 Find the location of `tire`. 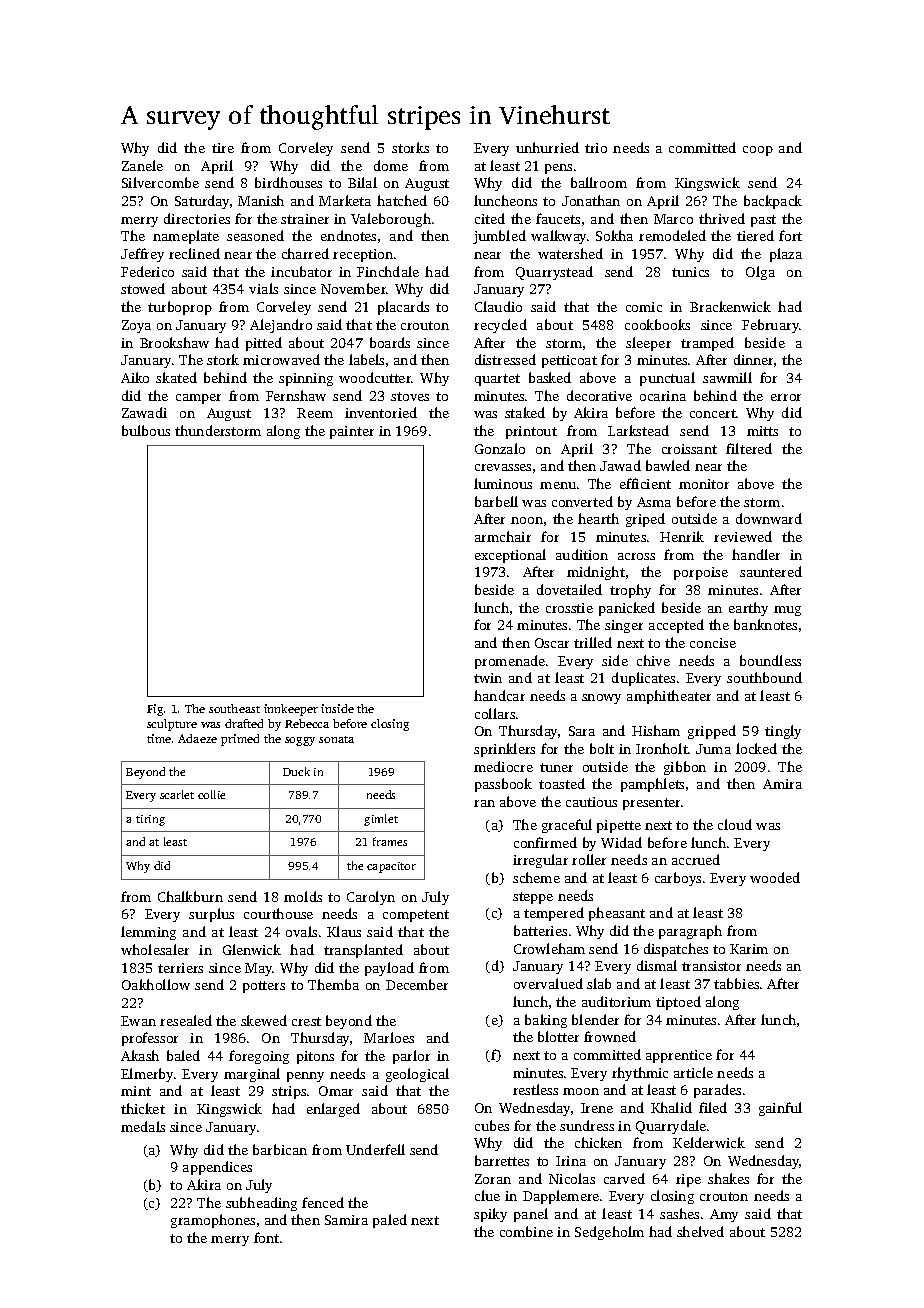

tire is located at coordinates (223, 148).
